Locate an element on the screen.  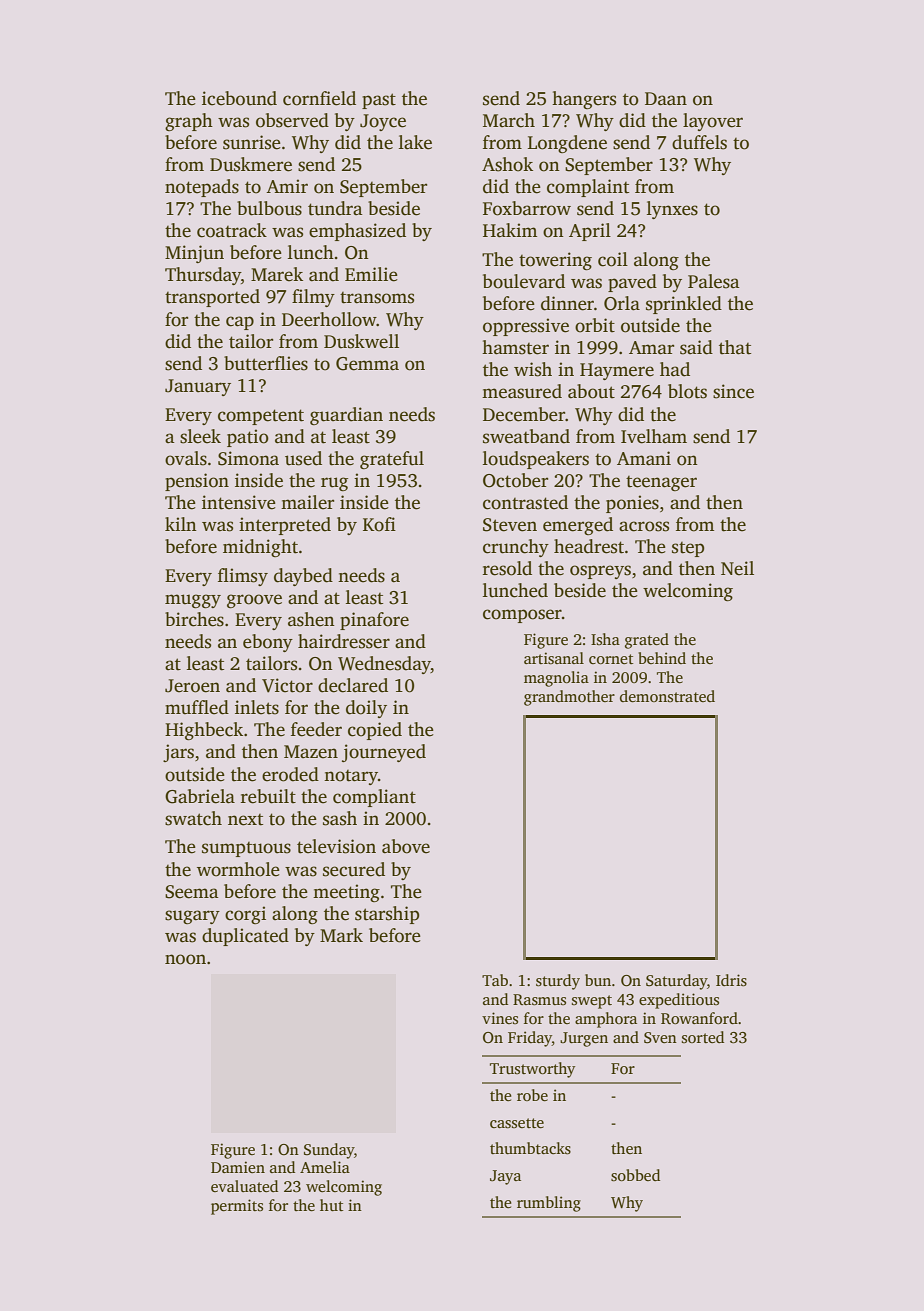
Sunday is located at coordinates (329, 1151).
